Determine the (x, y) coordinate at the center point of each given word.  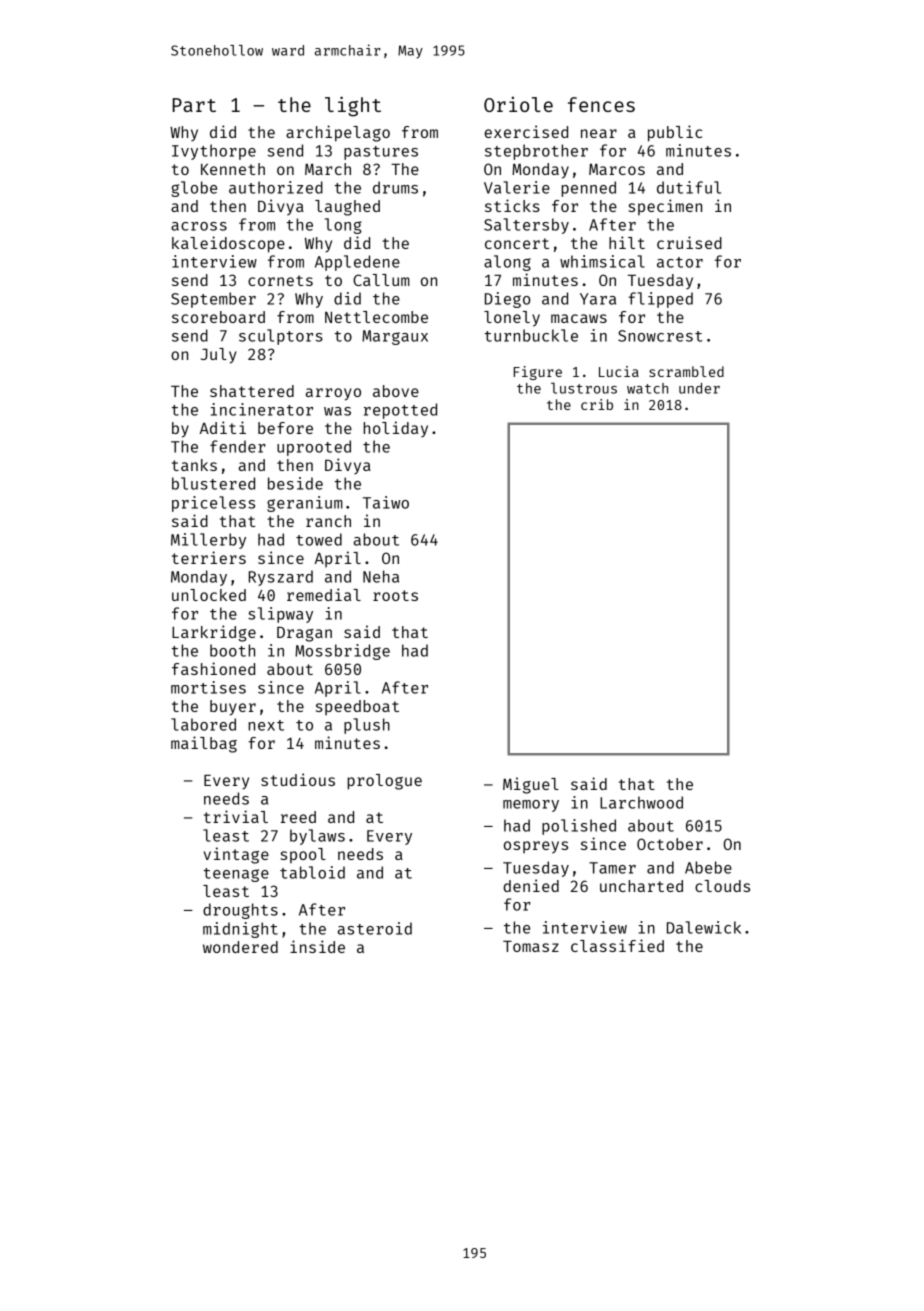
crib (597, 404)
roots (395, 595)
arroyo (333, 394)
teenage (236, 875)
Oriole (518, 104)
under (699, 388)
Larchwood (641, 802)
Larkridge (214, 633)
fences (601, 104)
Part (194, 105)
